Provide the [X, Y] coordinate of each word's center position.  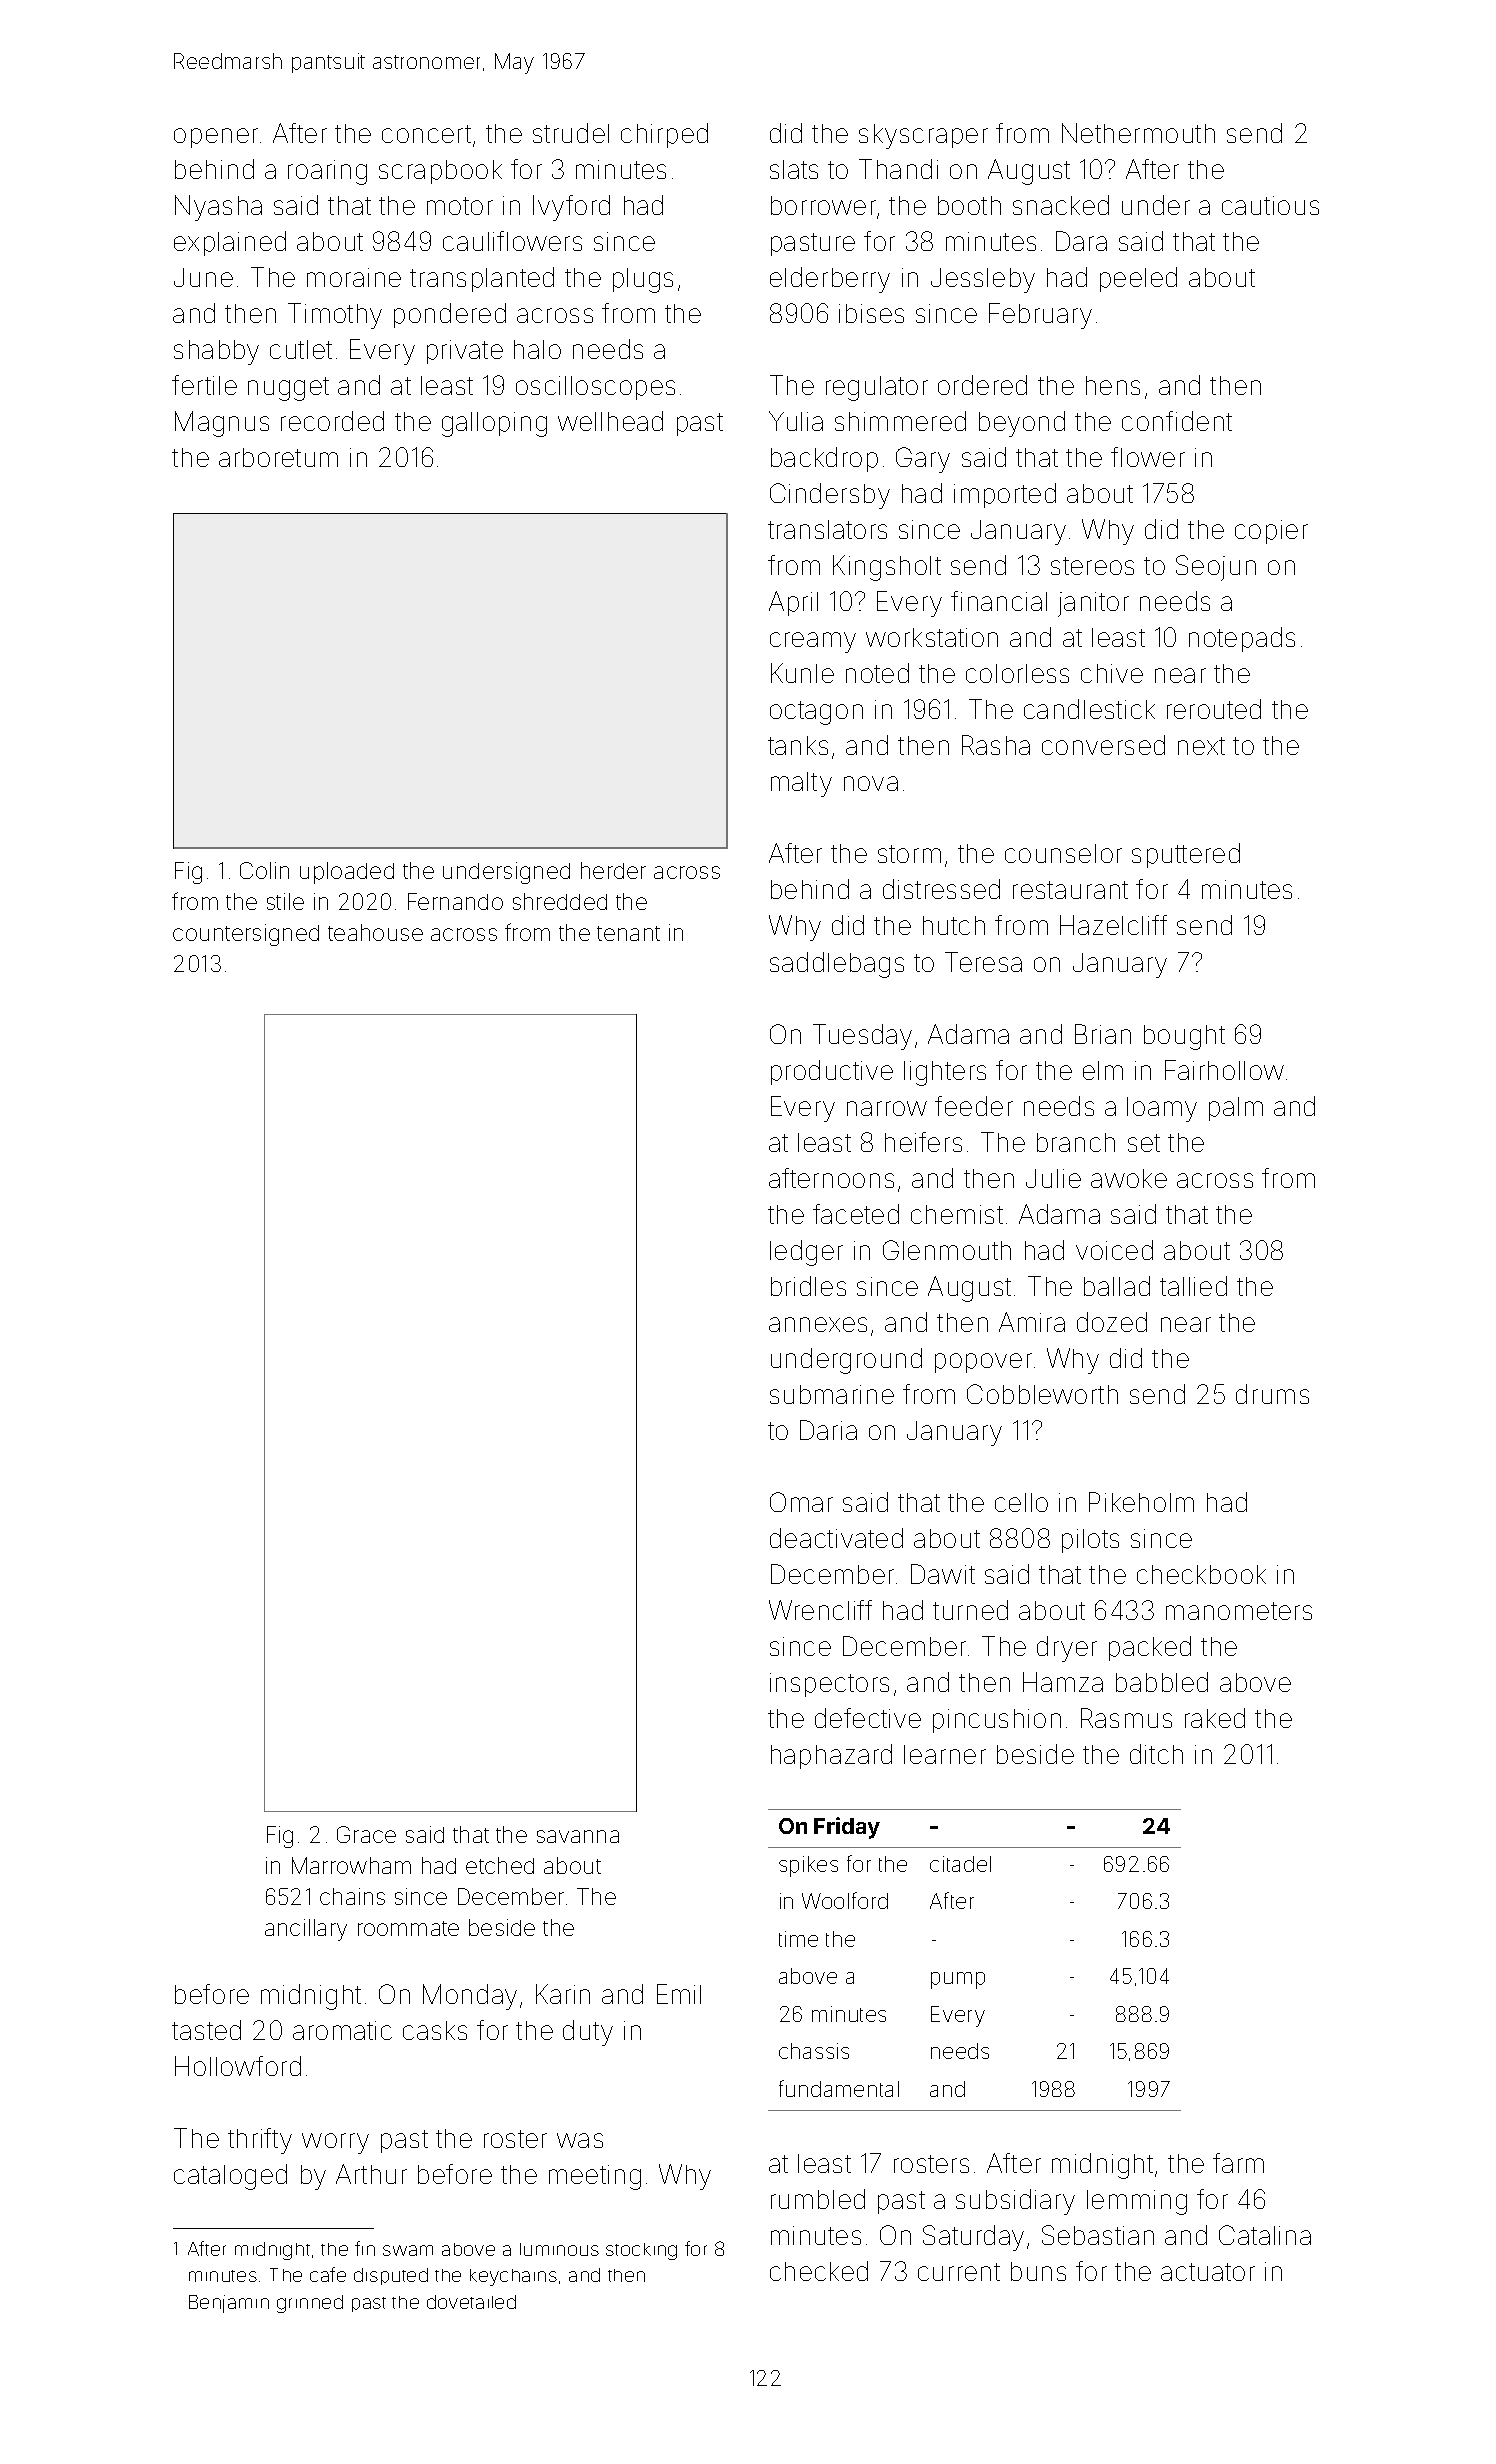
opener [216, 138]
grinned [310, 2304]
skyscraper [923, 136]
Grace [366, 1834]
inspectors [829, 1685]
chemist [957, 1214]
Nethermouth [1138, 133]
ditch [1156, 1754]
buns [1038, 2271]
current [959, 2272]
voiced [1114, 1250]
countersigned [246, 935]
